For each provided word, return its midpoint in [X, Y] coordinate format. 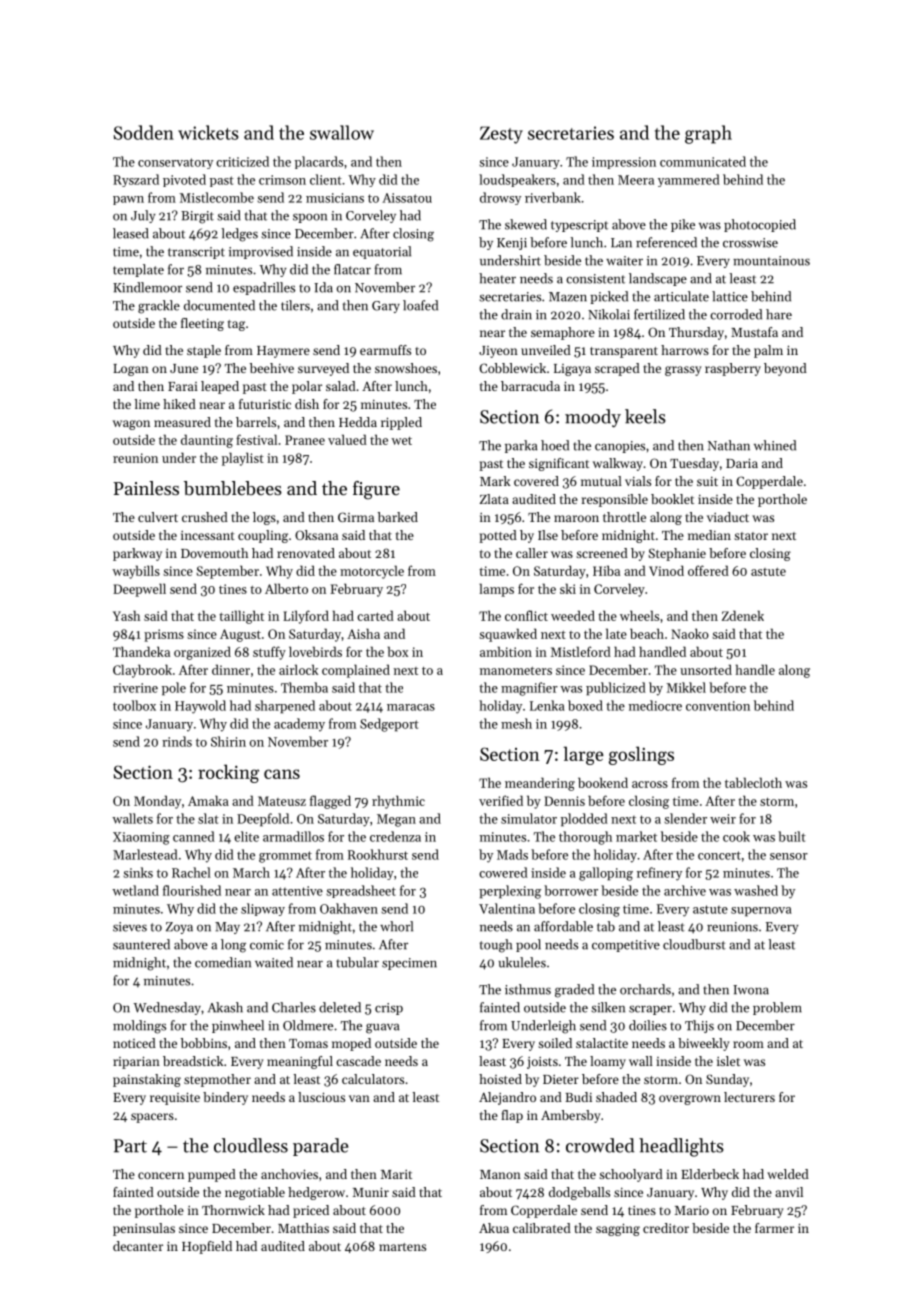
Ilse [548, 535]
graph [708, 134]
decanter [138, 1246]
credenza [395, 836]
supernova [761, 912]
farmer [774, 1228]
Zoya [179, 928]
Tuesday [694, 464]
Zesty [501, 135]
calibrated [542, 1228]
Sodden [144, 132]
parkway [137, 554]
